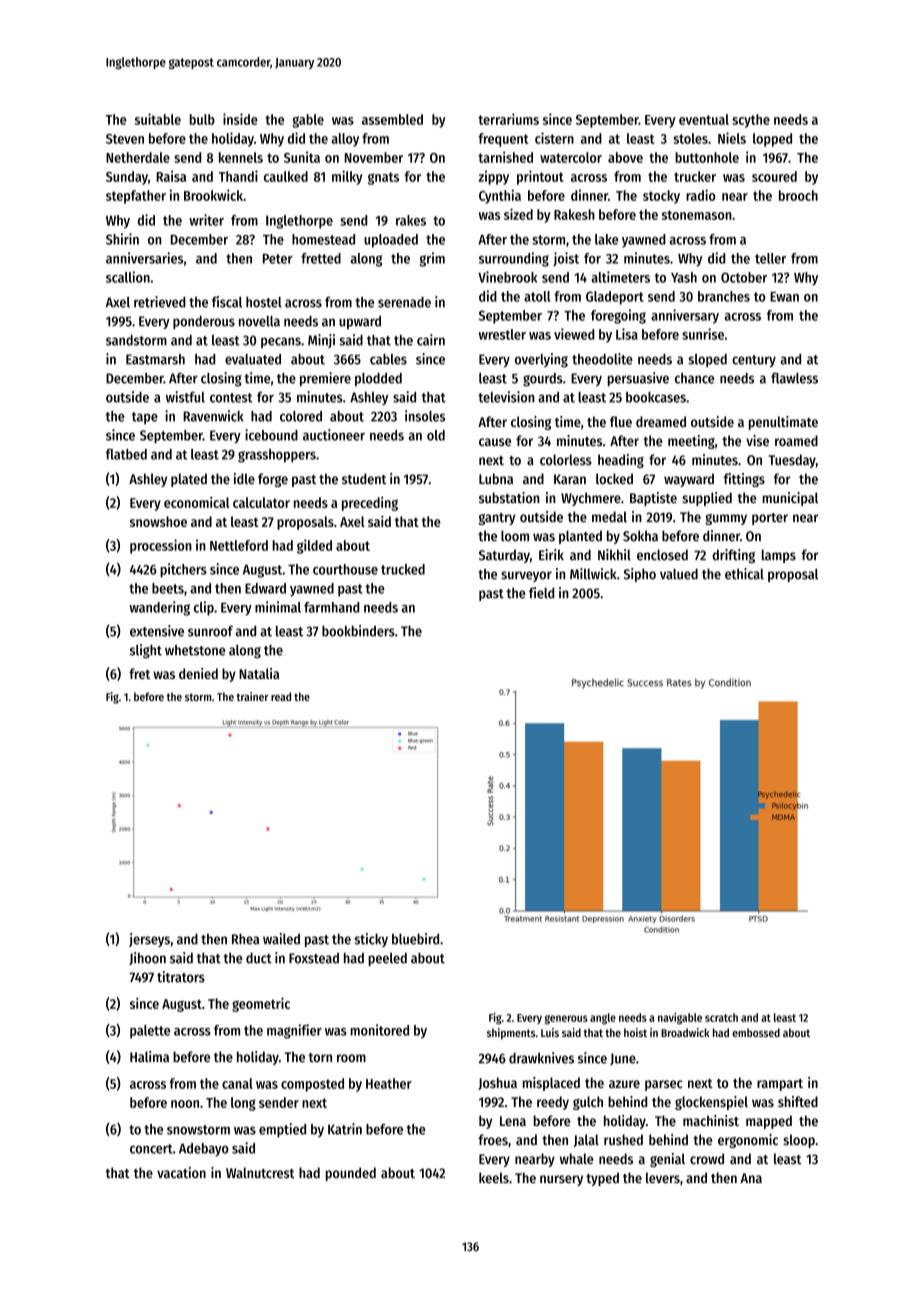  I want to click on lopped, so click(772, 140).
